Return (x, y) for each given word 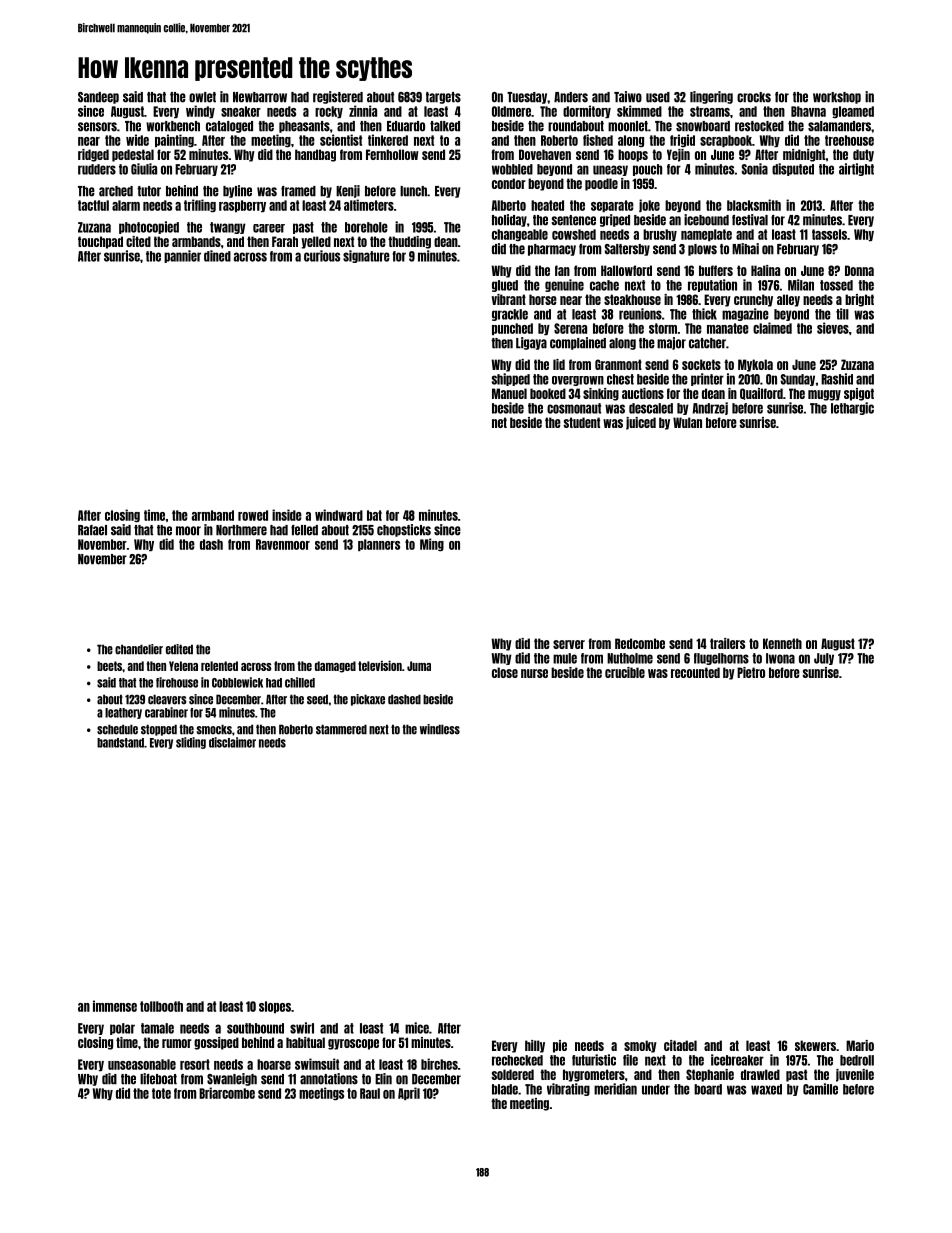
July (824, 659)
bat (374, 515)
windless (440, 729)
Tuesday (527, 98)
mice (417, 1028)
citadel (680, 1045)
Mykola (755, 365)
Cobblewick (237, 682)
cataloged (229, 127)
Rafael (92, 530)
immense (115, 1006)
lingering (711, 97)
